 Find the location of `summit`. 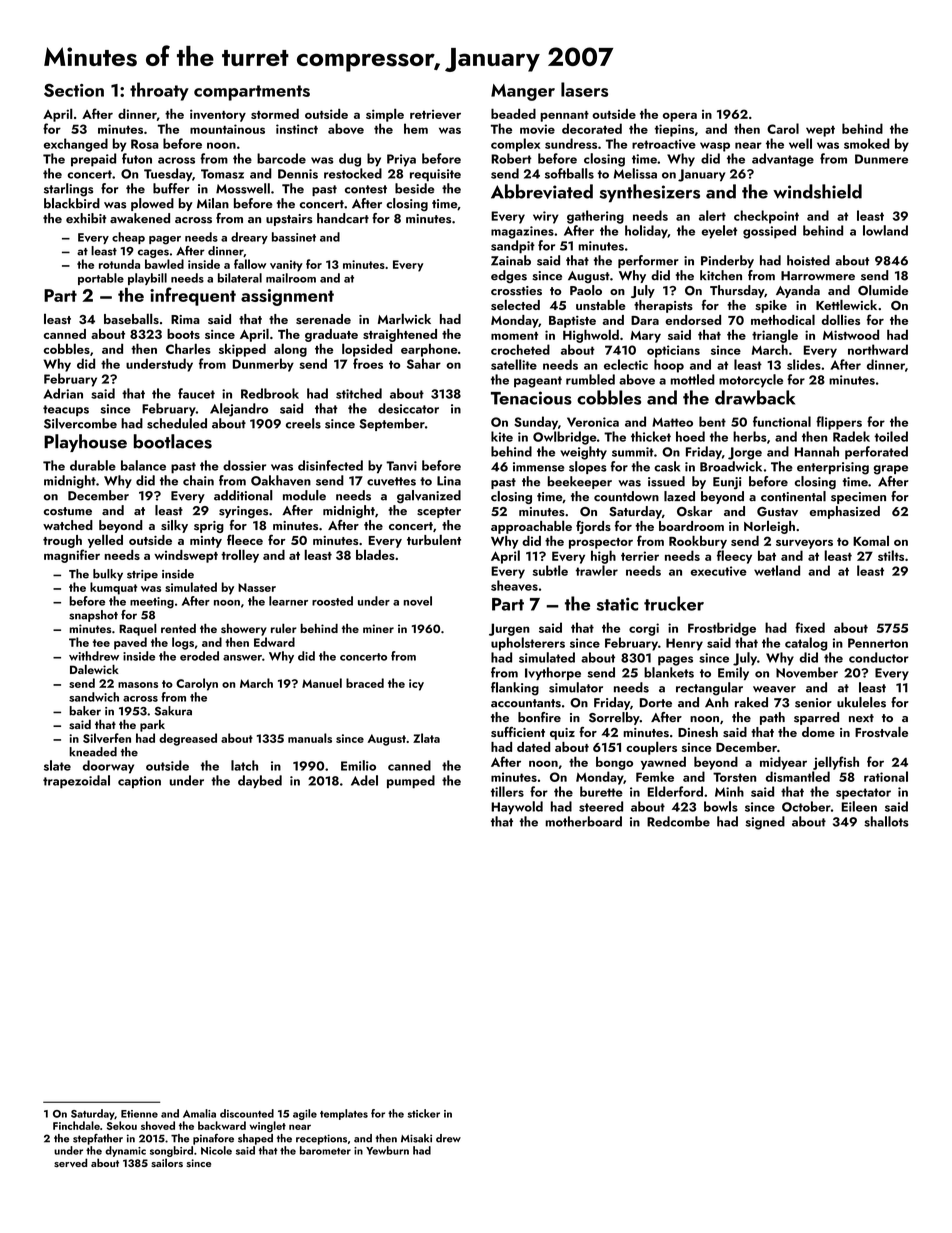

summit is located at coordinates (633, 452).
